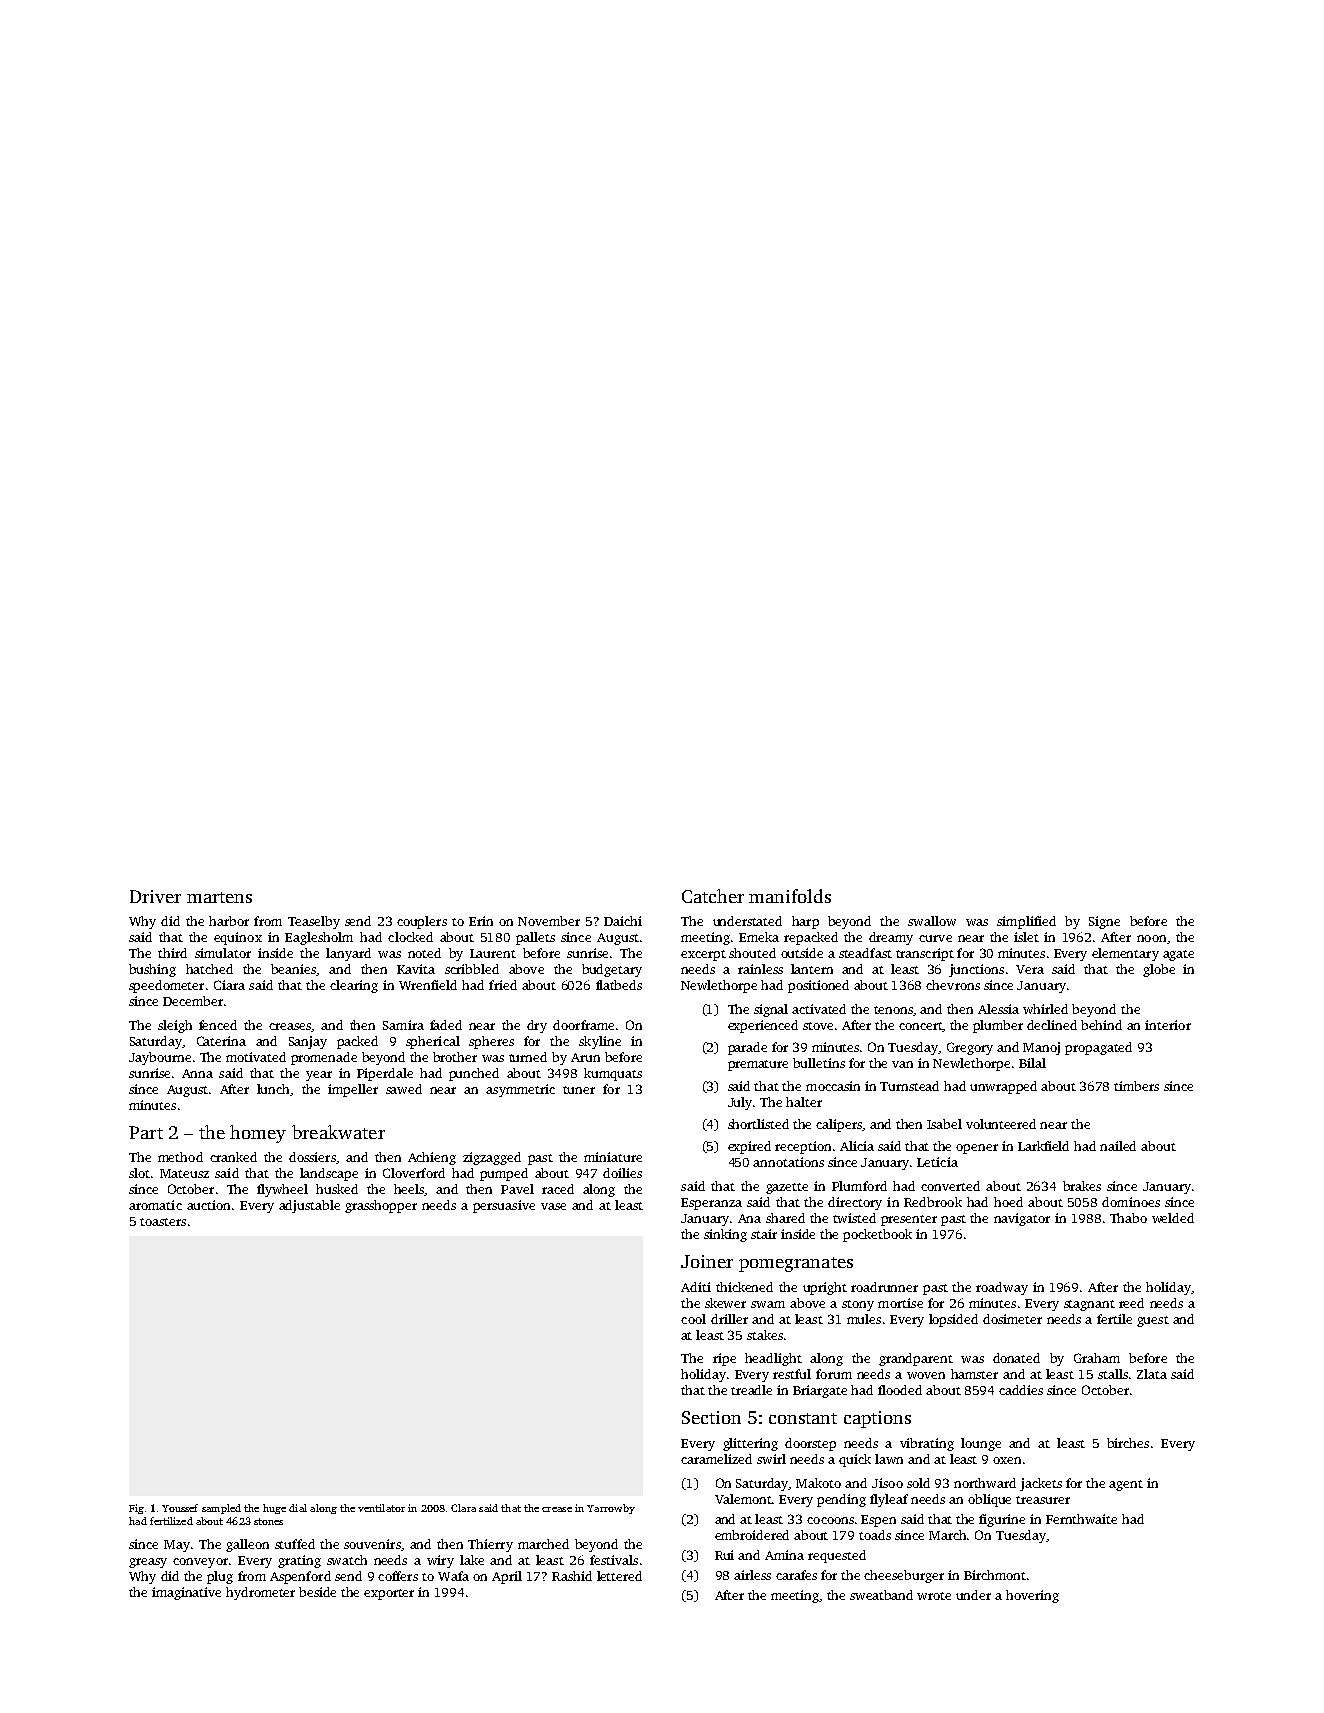 The image size is (1324, 1713). I want to click on navigator, so click(1022, 1219).
